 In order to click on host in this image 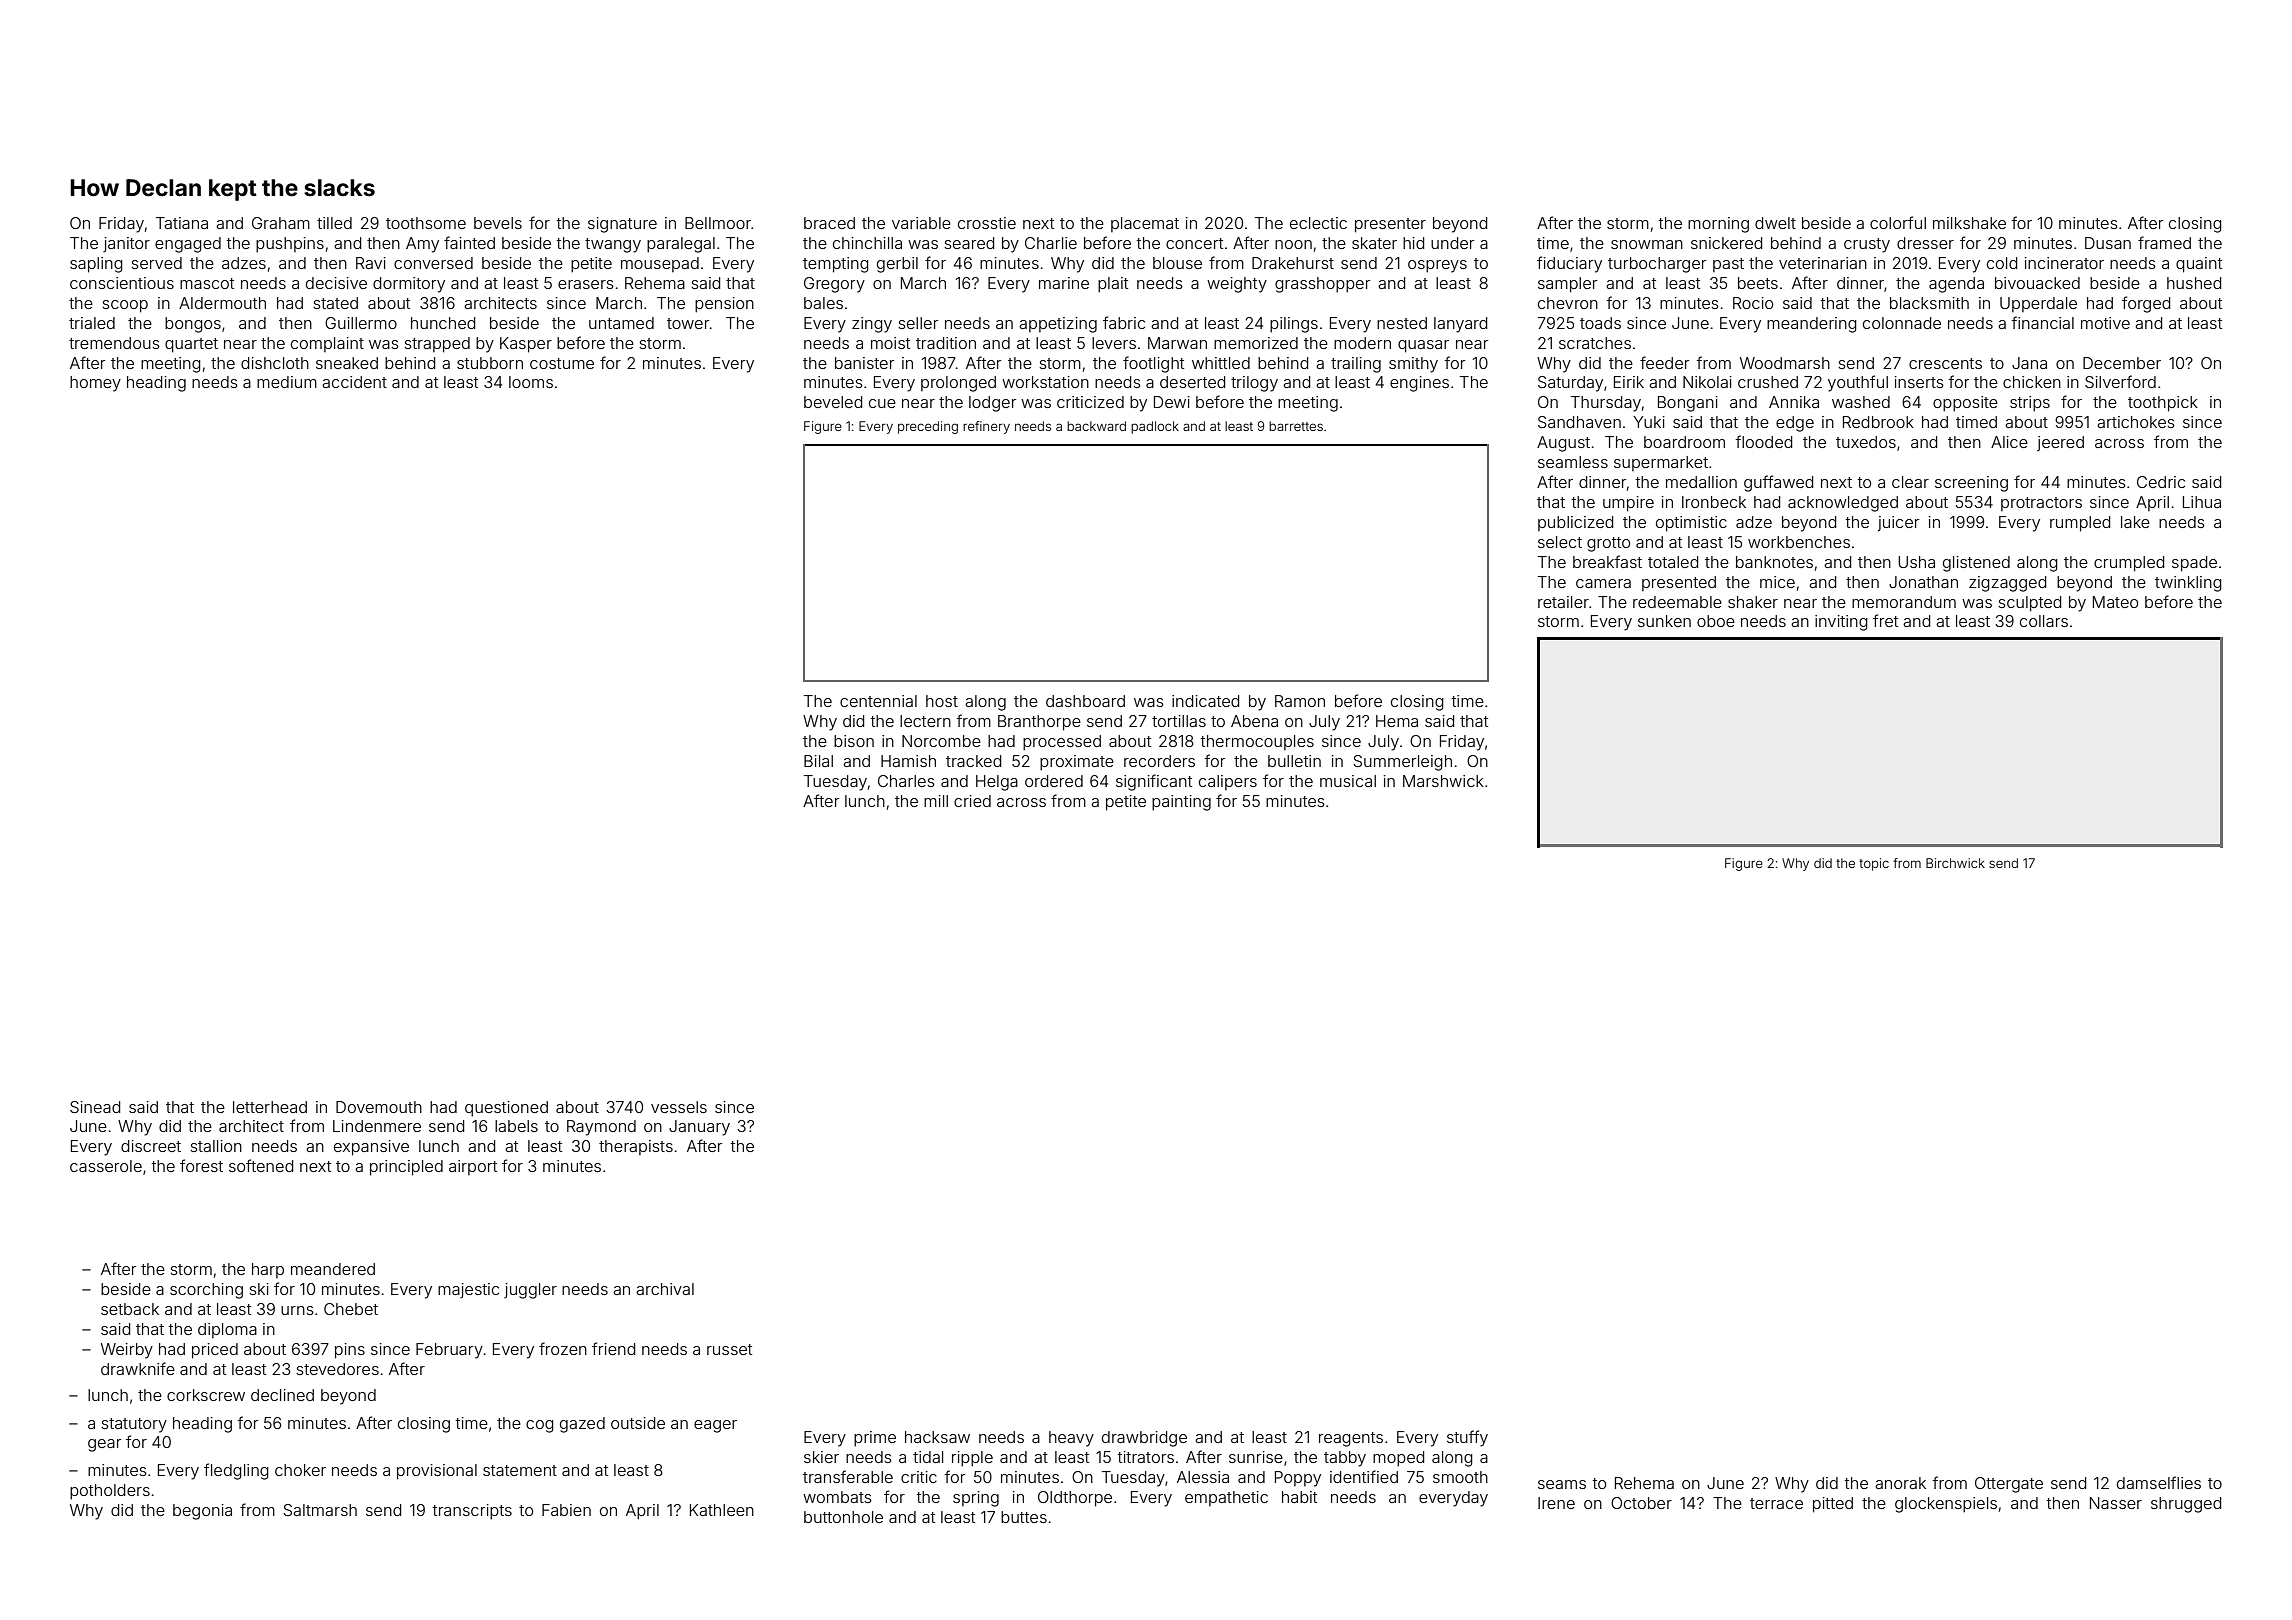, I will do `click(942, 701)`.
